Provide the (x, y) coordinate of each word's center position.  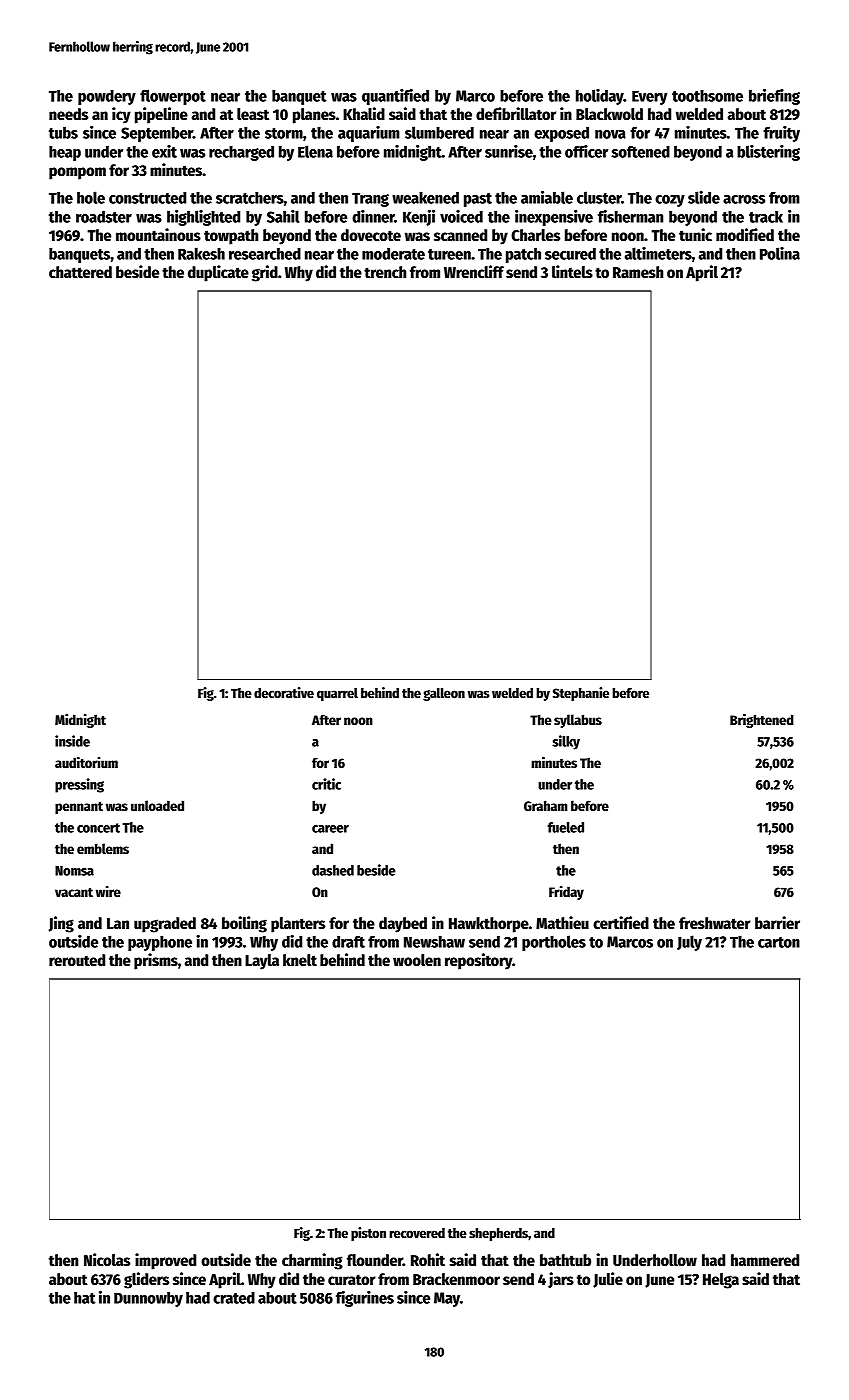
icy (121, 115)
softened (640, 152)
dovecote (371, 235)
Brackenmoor (456, 1279)
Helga (721, 1281)
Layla (262, 962)
